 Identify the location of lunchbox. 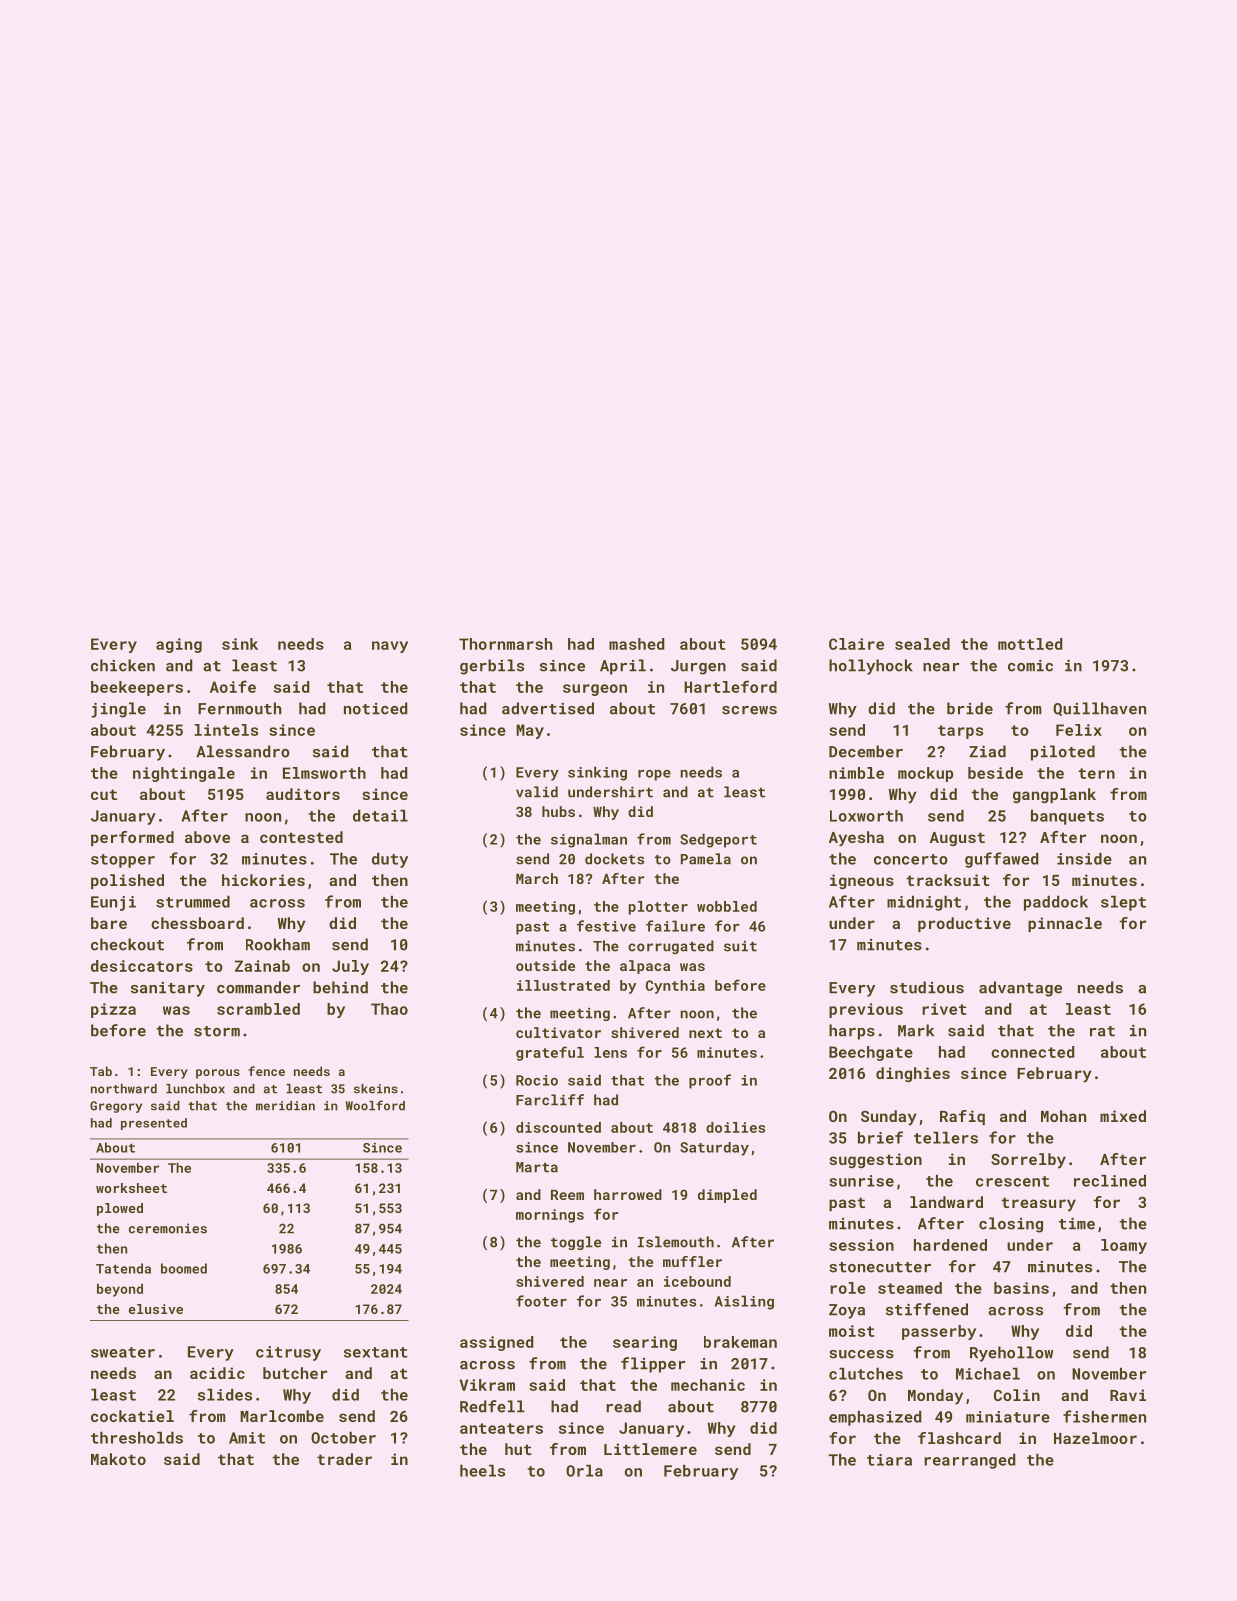
(195, 1089).
